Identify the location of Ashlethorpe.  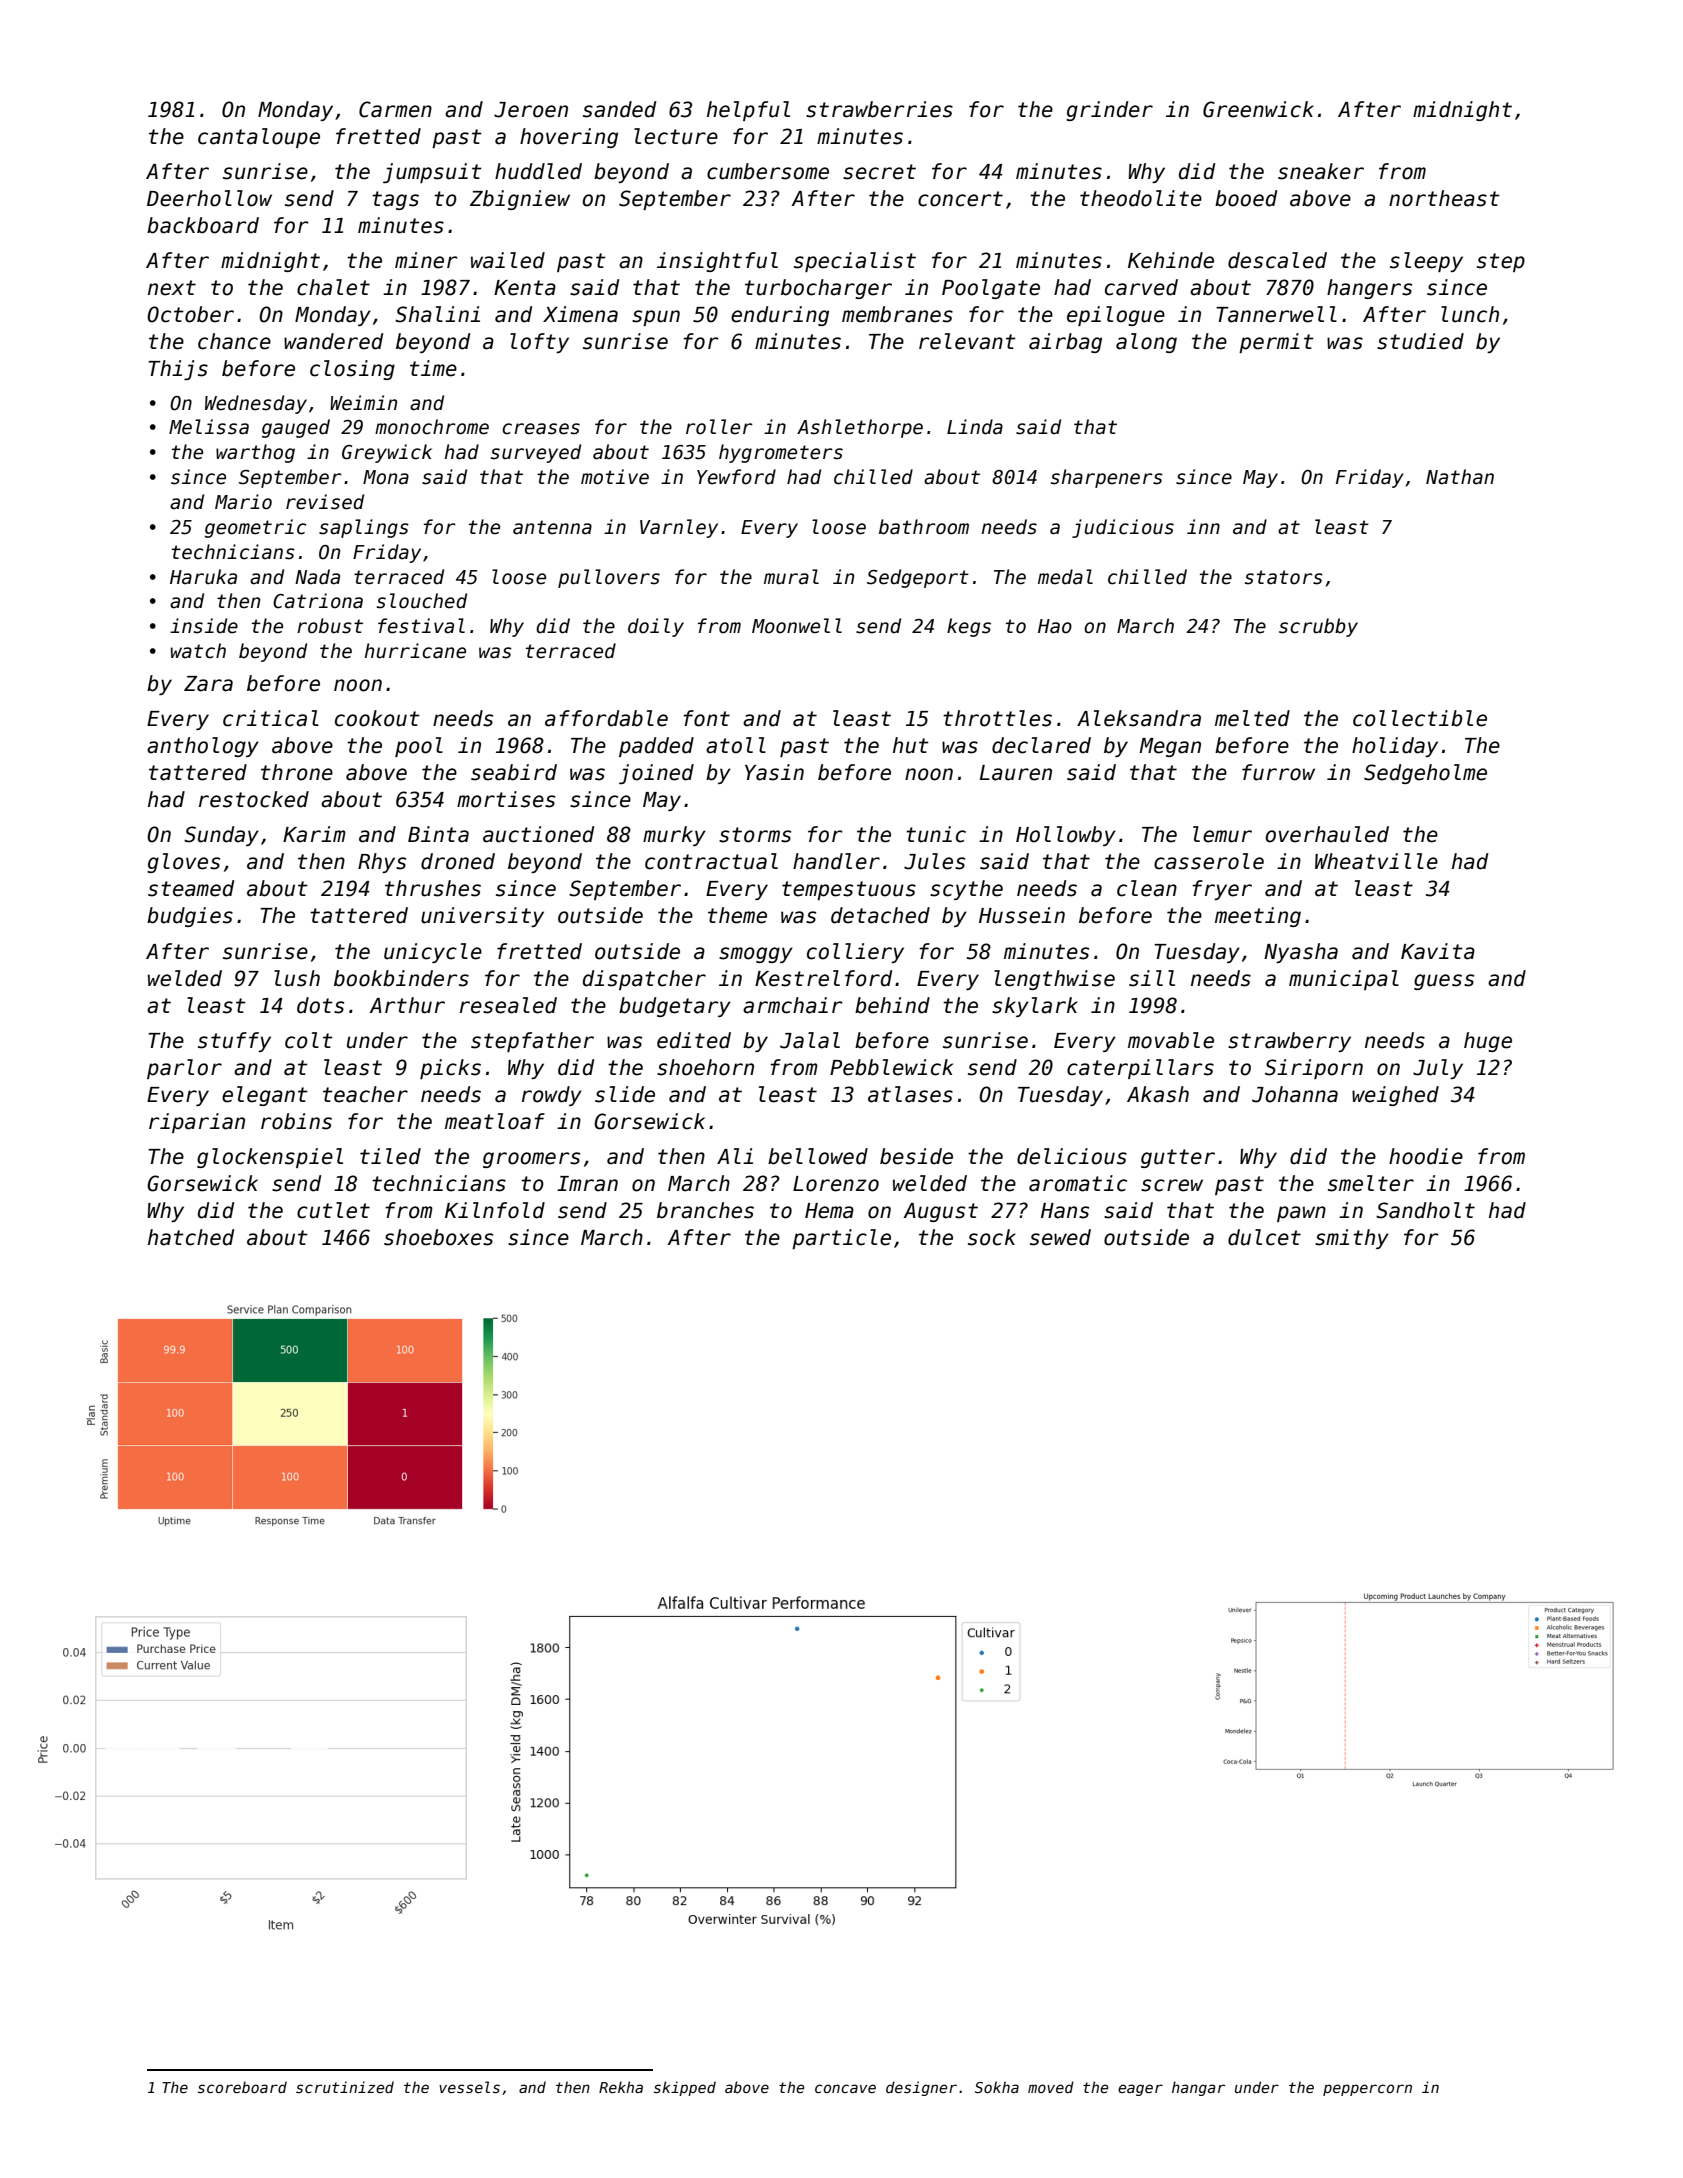
(860, 428).
